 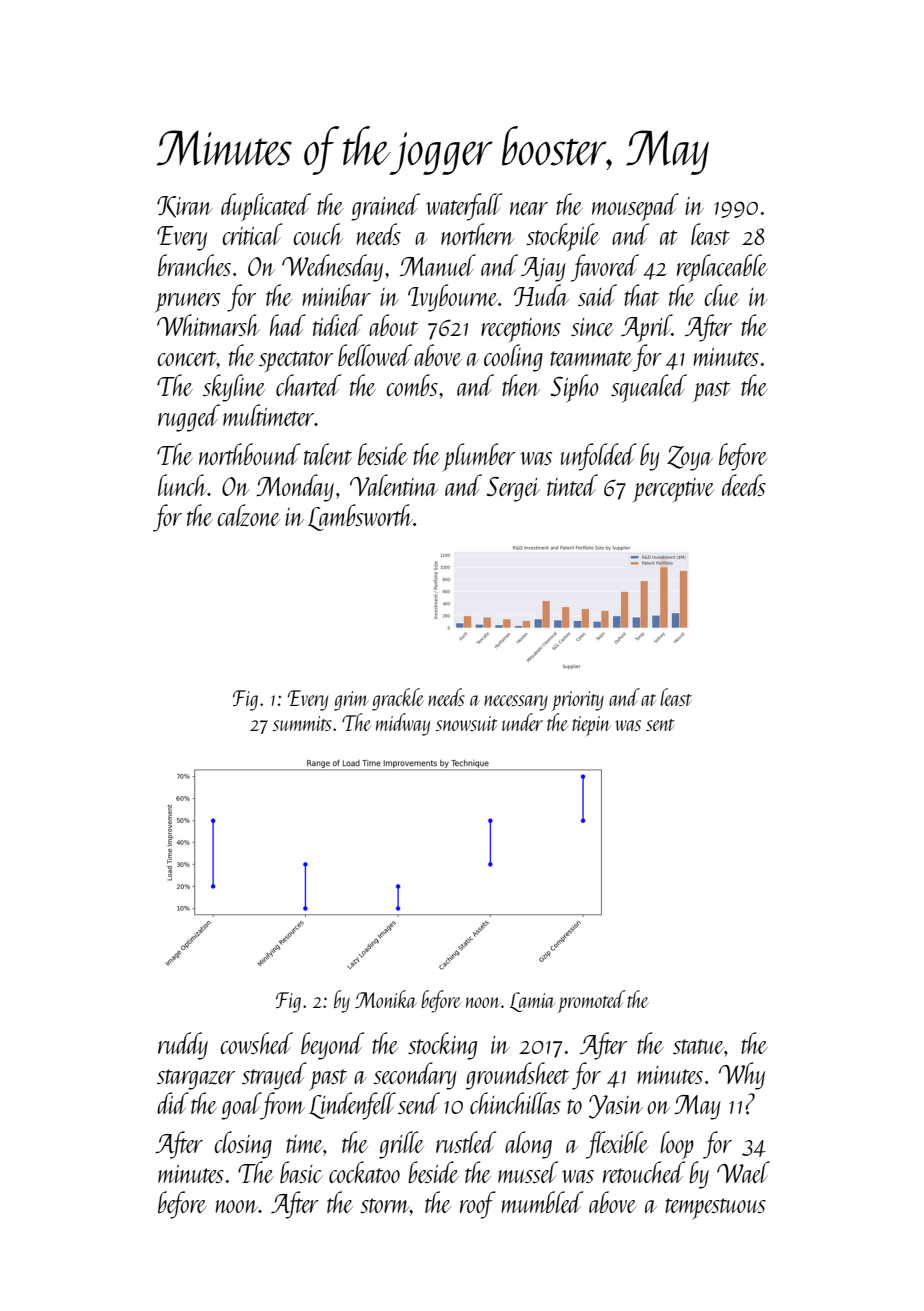 What do you see at coordinates (641, 295) in the screenshot?
I see `that` at bounding box center [641, 295].
